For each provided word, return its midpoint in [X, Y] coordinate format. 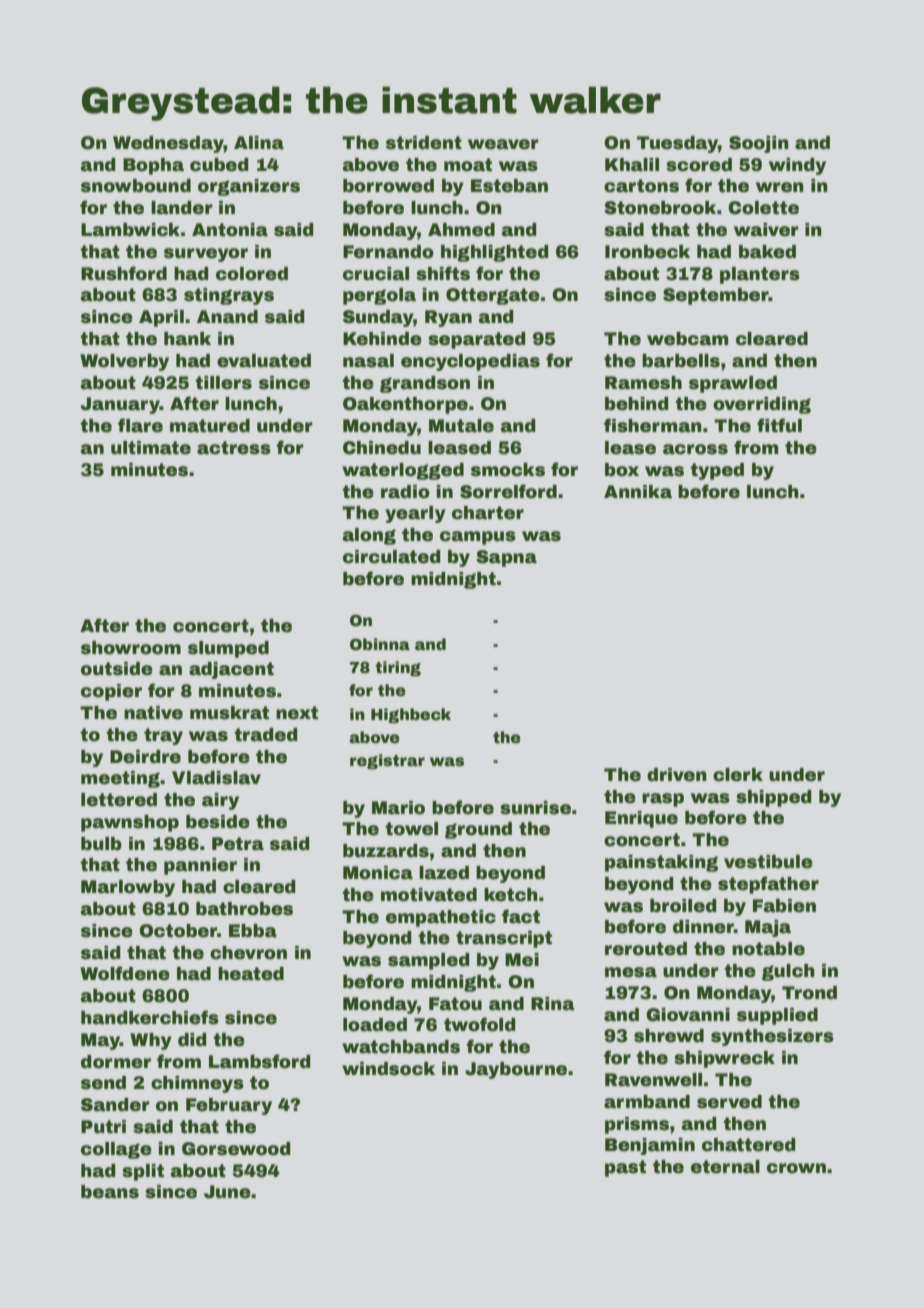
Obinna [380, 644]
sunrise [535, 808]
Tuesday [677, 144]
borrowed [388, 186]
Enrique [641, 819]
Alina [259, 143]
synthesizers [772, 1037]
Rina [552, 1004]
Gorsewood [236, 1149]
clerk [738, 775]
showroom [131, 648]
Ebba [253, 931]
